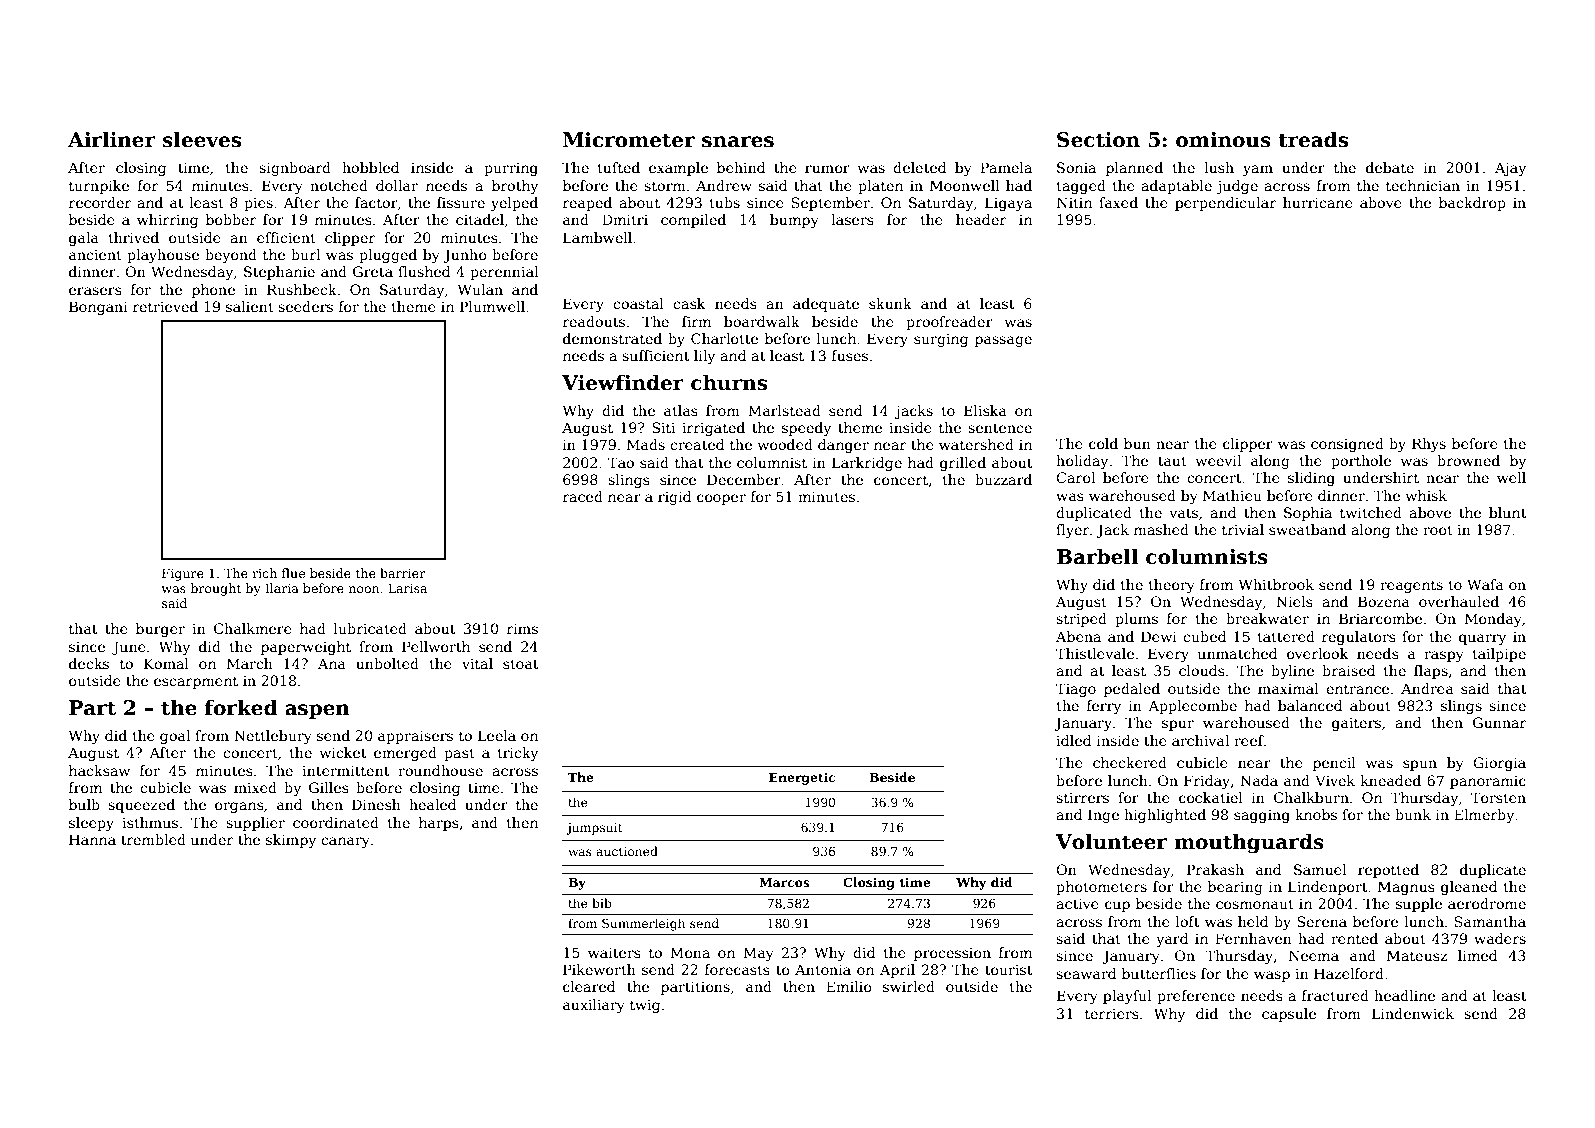 This page has height=1128, width=1595. I want to click on debate, so click(1390, 167).
